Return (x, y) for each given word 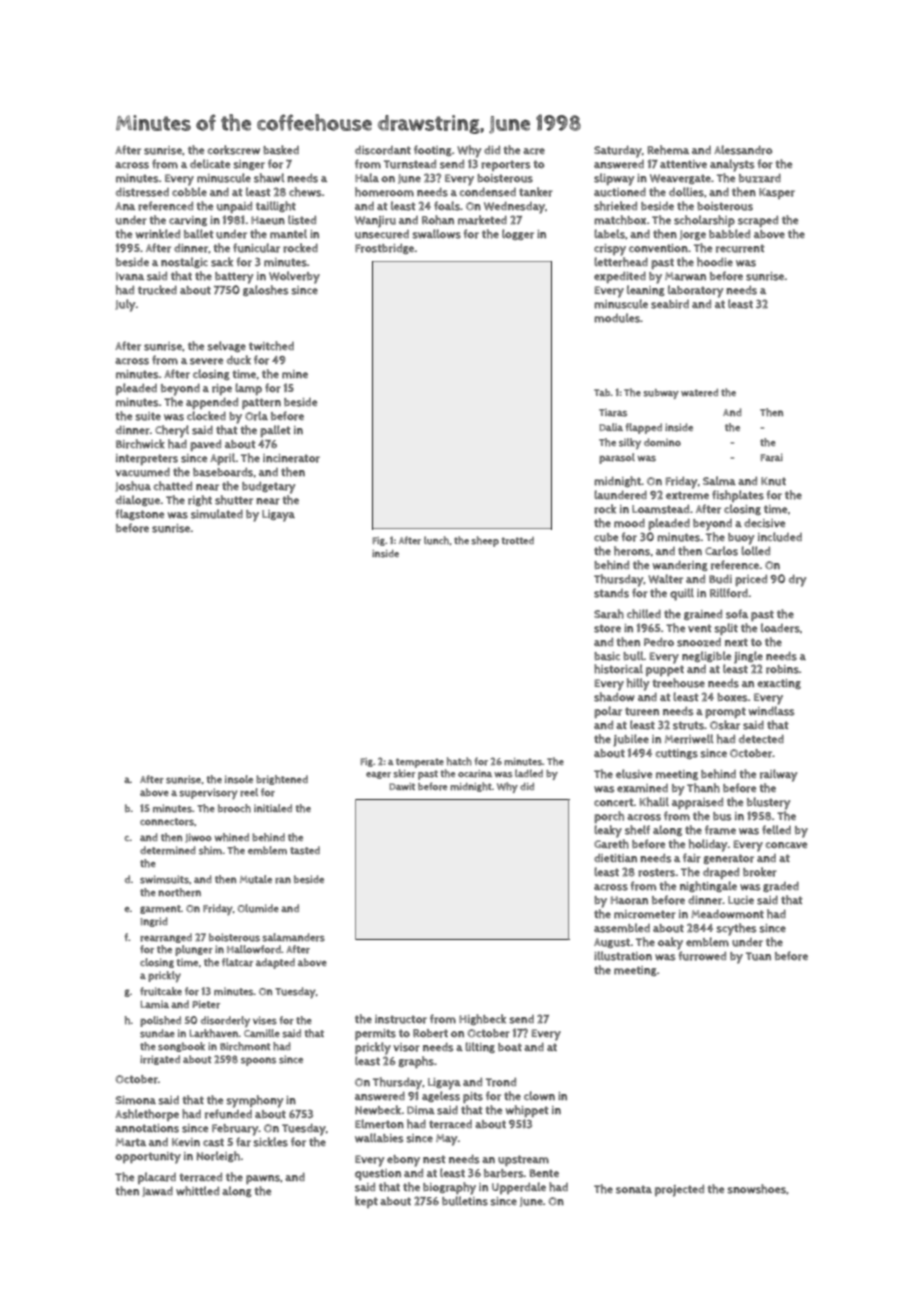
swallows (436, 234)
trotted (517, 541)
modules (617, 318)
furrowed (702, 956)
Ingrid (154, 922)
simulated (217, 514)
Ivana (130, 276)
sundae (157, 1033)
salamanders (293, 937)
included (780, 537)
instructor (401, 1019)
